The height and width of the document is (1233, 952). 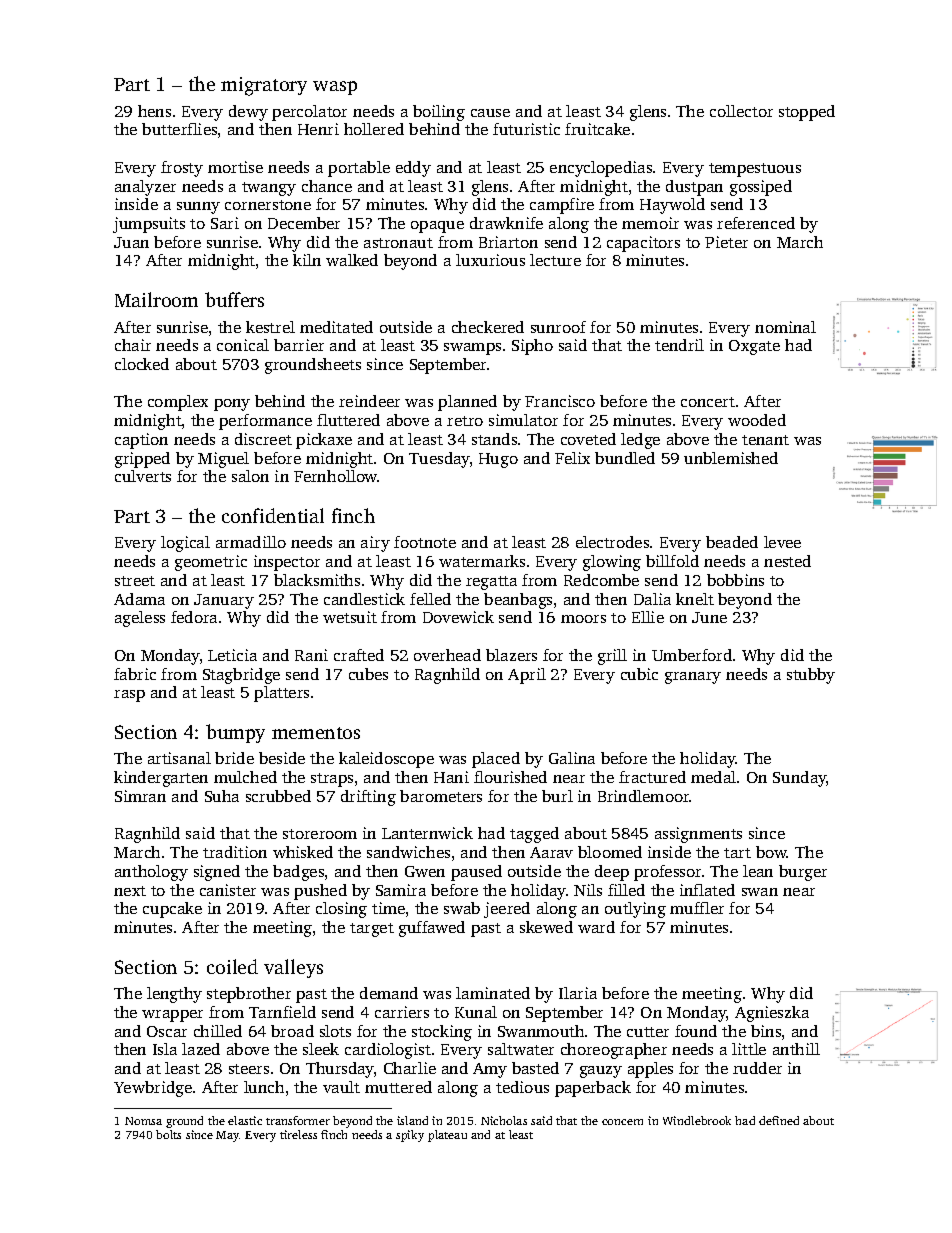 What do you see at coordinates (447, 655) in the document?
I see `overhead` at bounding box center [447, 655].
